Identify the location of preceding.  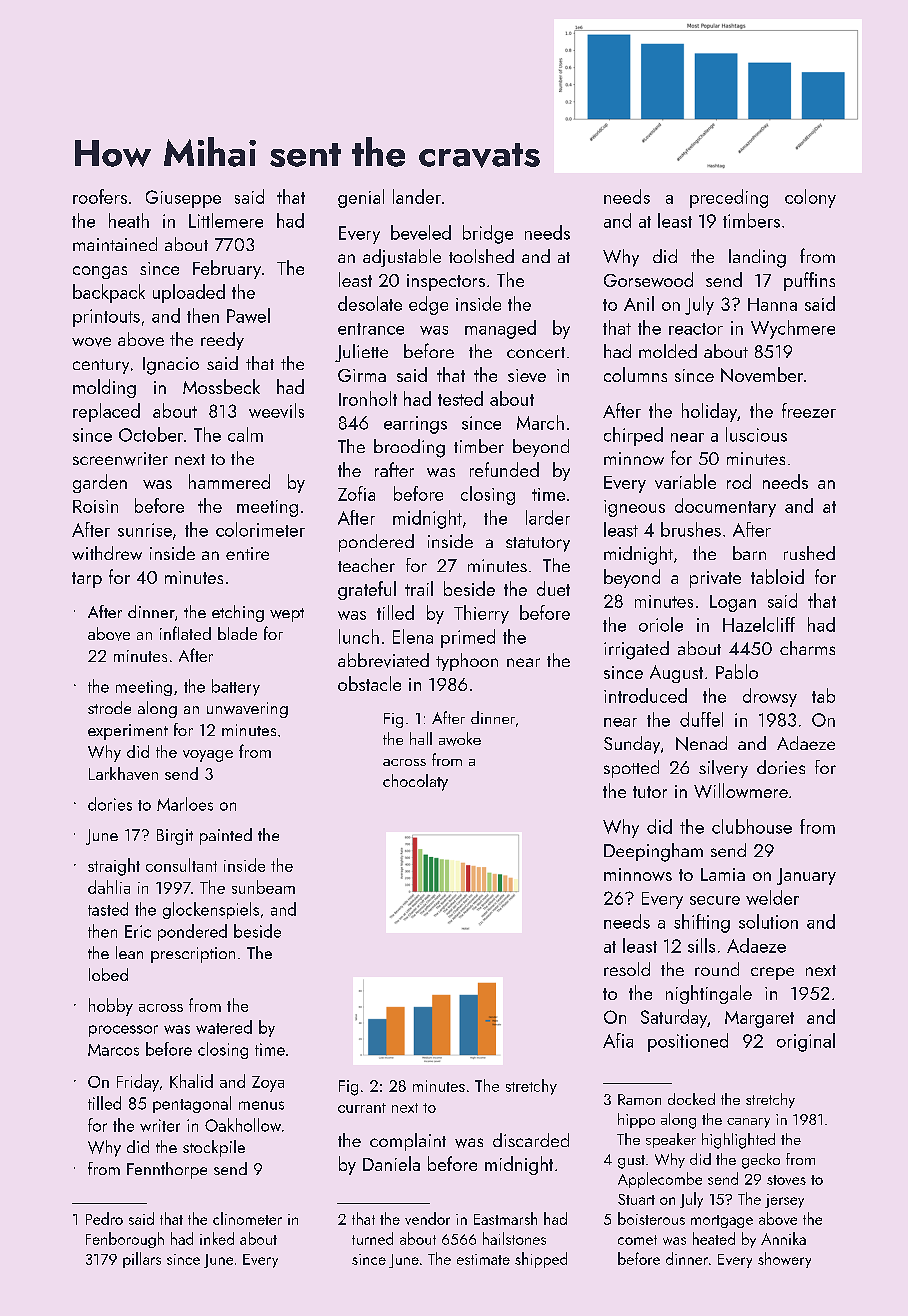
(729, 198).
